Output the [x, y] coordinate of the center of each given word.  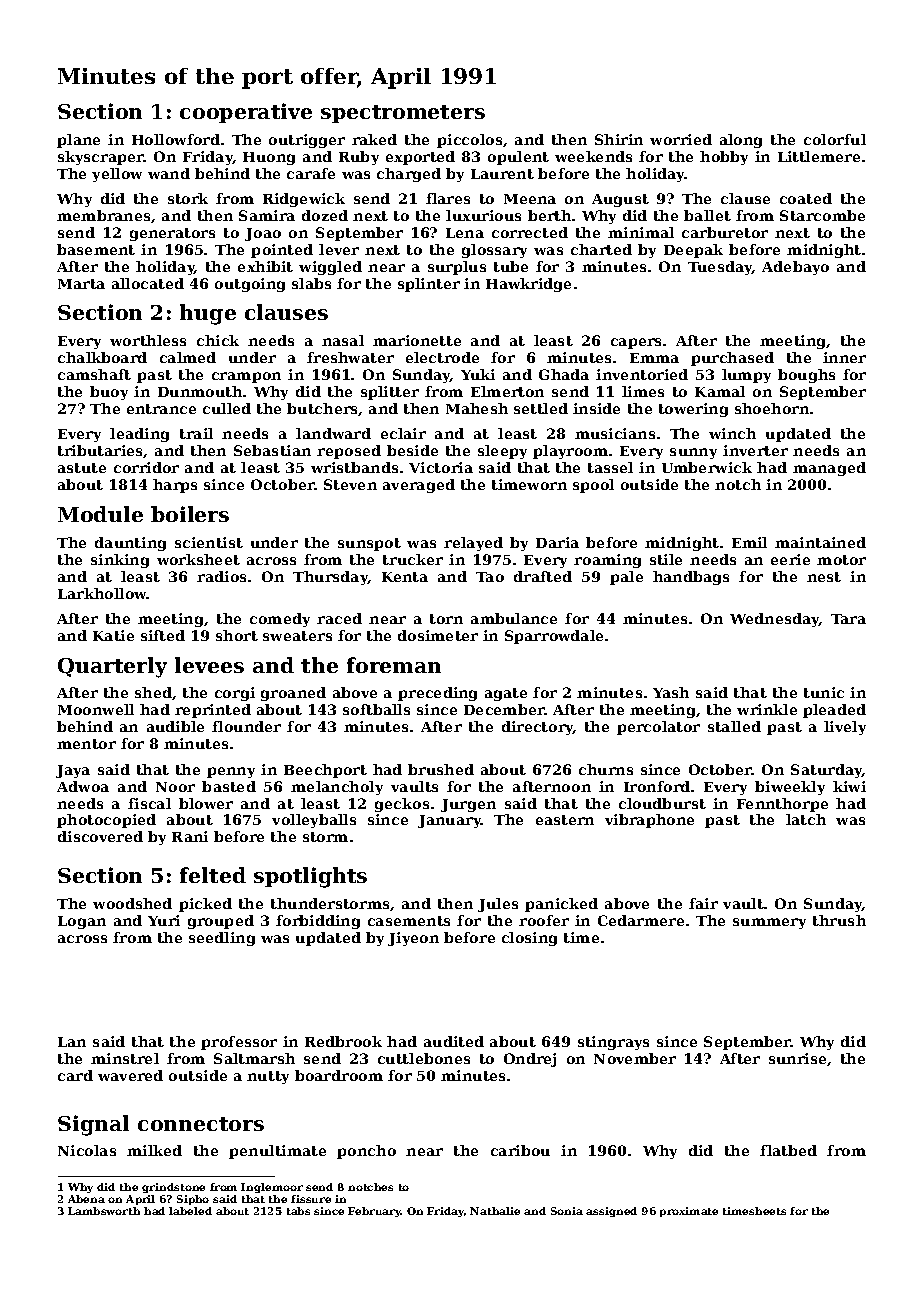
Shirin [619, 139]
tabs [298, 1211]
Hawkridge [528, 285]
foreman [394, 665]
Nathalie [495, 1211]
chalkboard [102, 357]
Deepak [693, 251]
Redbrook [343, 1041]
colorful [835, 139]
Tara [848, 619]
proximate [689, 1212]
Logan [82, 922]
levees [209, 665]
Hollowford [176, 139]
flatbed [788, 1150]
